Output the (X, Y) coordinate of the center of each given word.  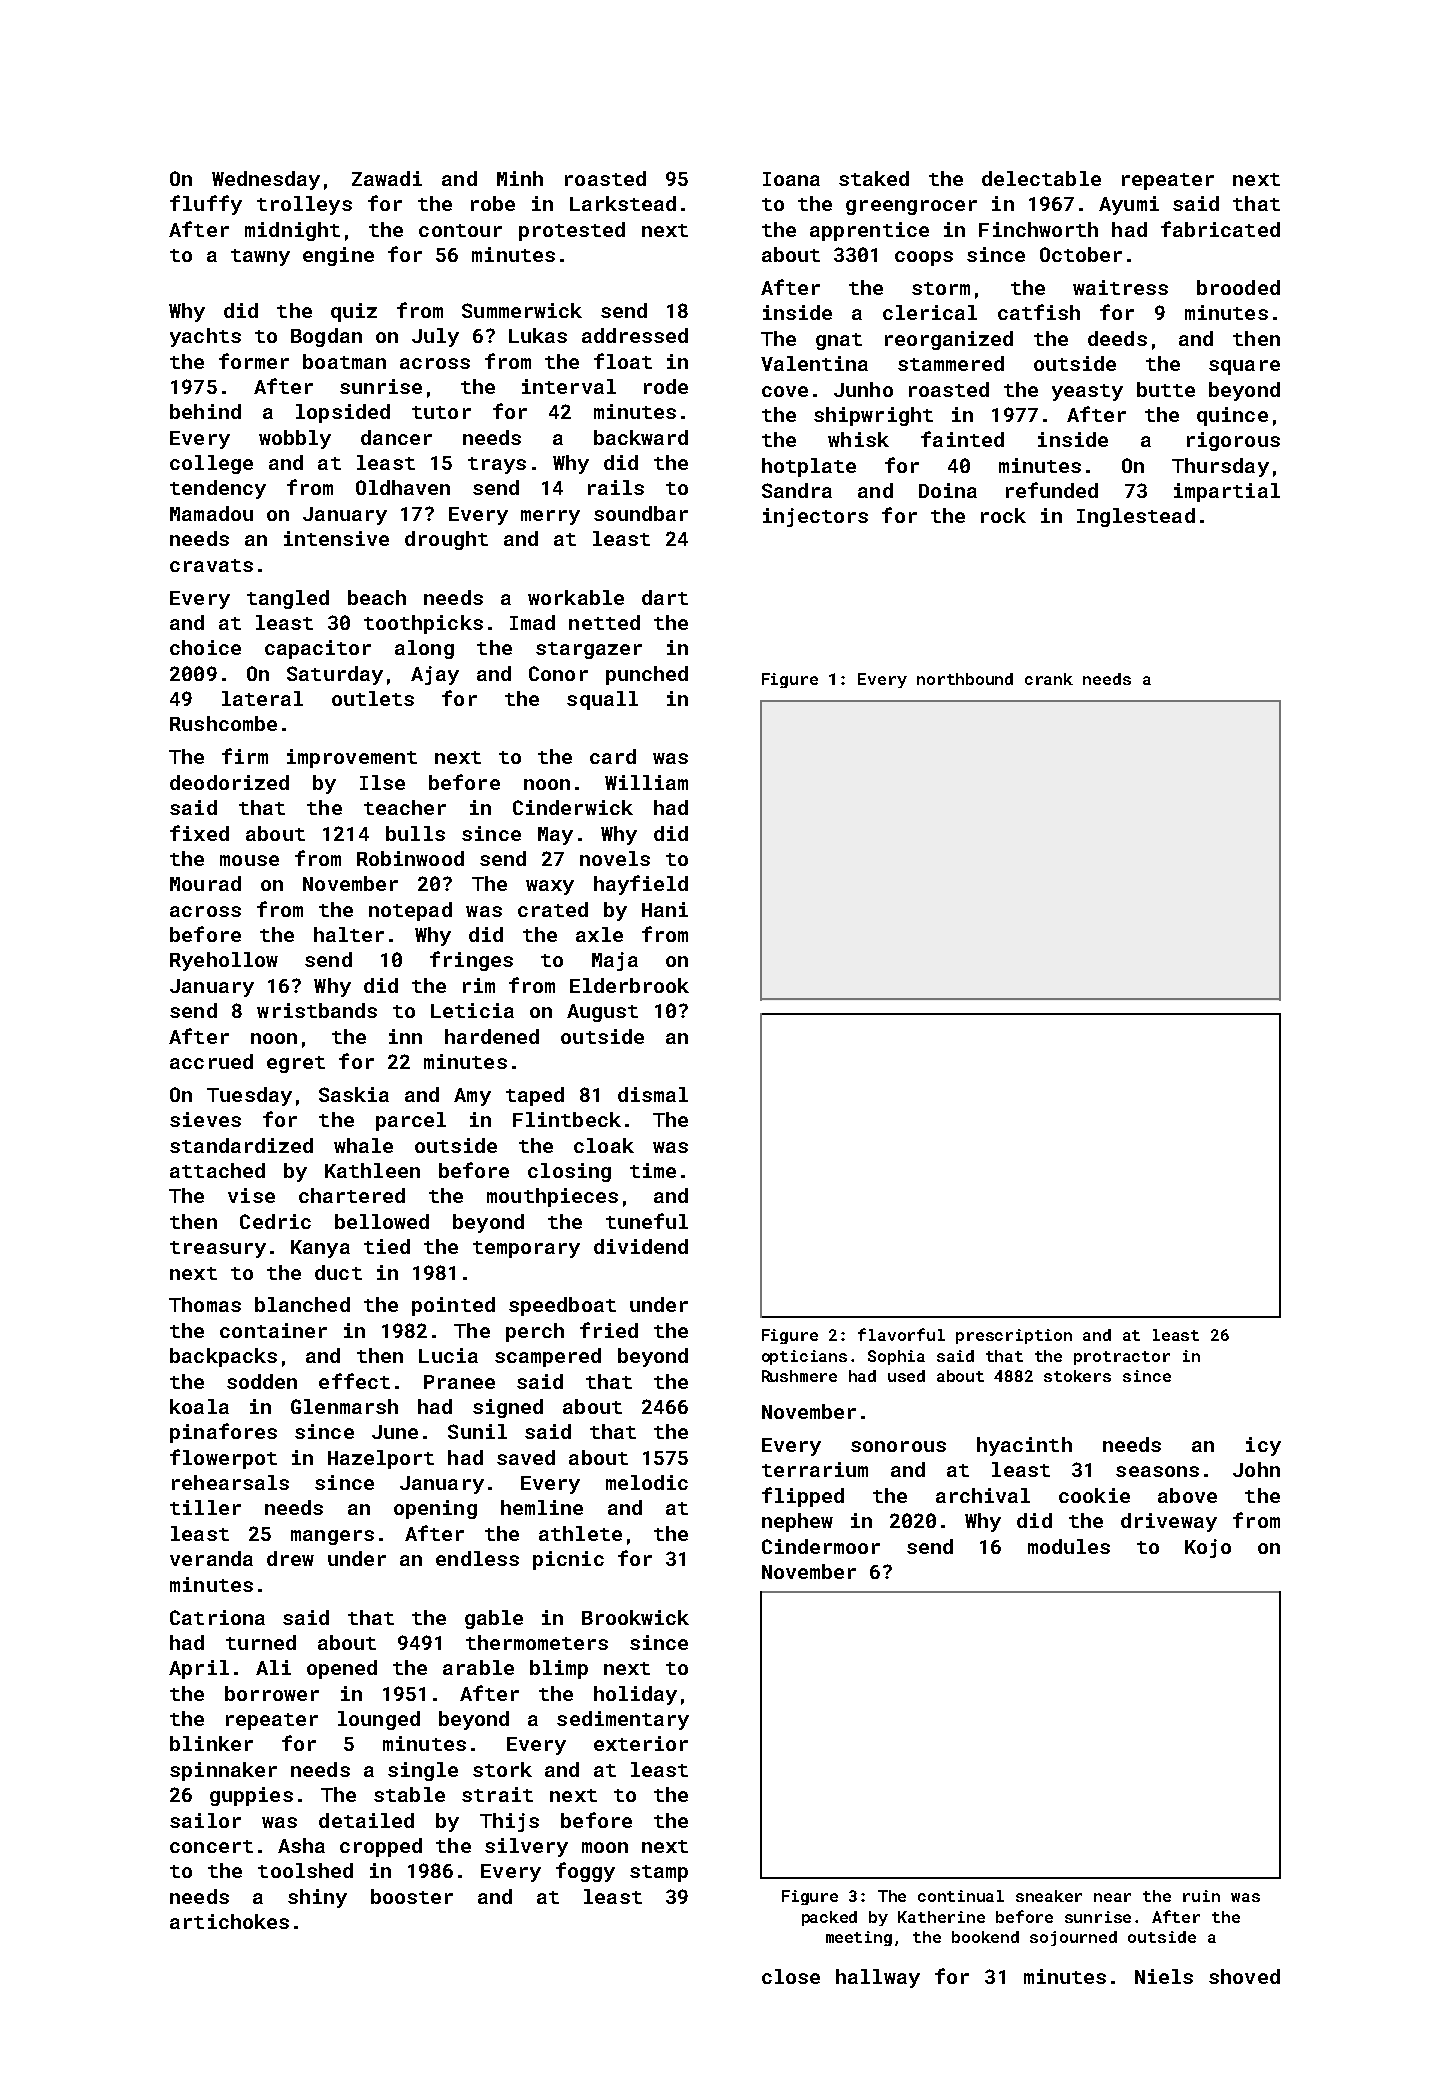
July (435, 337)
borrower (272, 1693)
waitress (1120, 287)
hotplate (809, 467)
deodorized (229, 782)
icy (1263, 1446)
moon (605, 1847)
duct (338, 1272)
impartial (1227, 492)
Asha (301, 1845)
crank (1049, 679)
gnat (839, 341)
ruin (1201, 1896)
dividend (641, 1246)
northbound (965, 679)
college (211, 464)
